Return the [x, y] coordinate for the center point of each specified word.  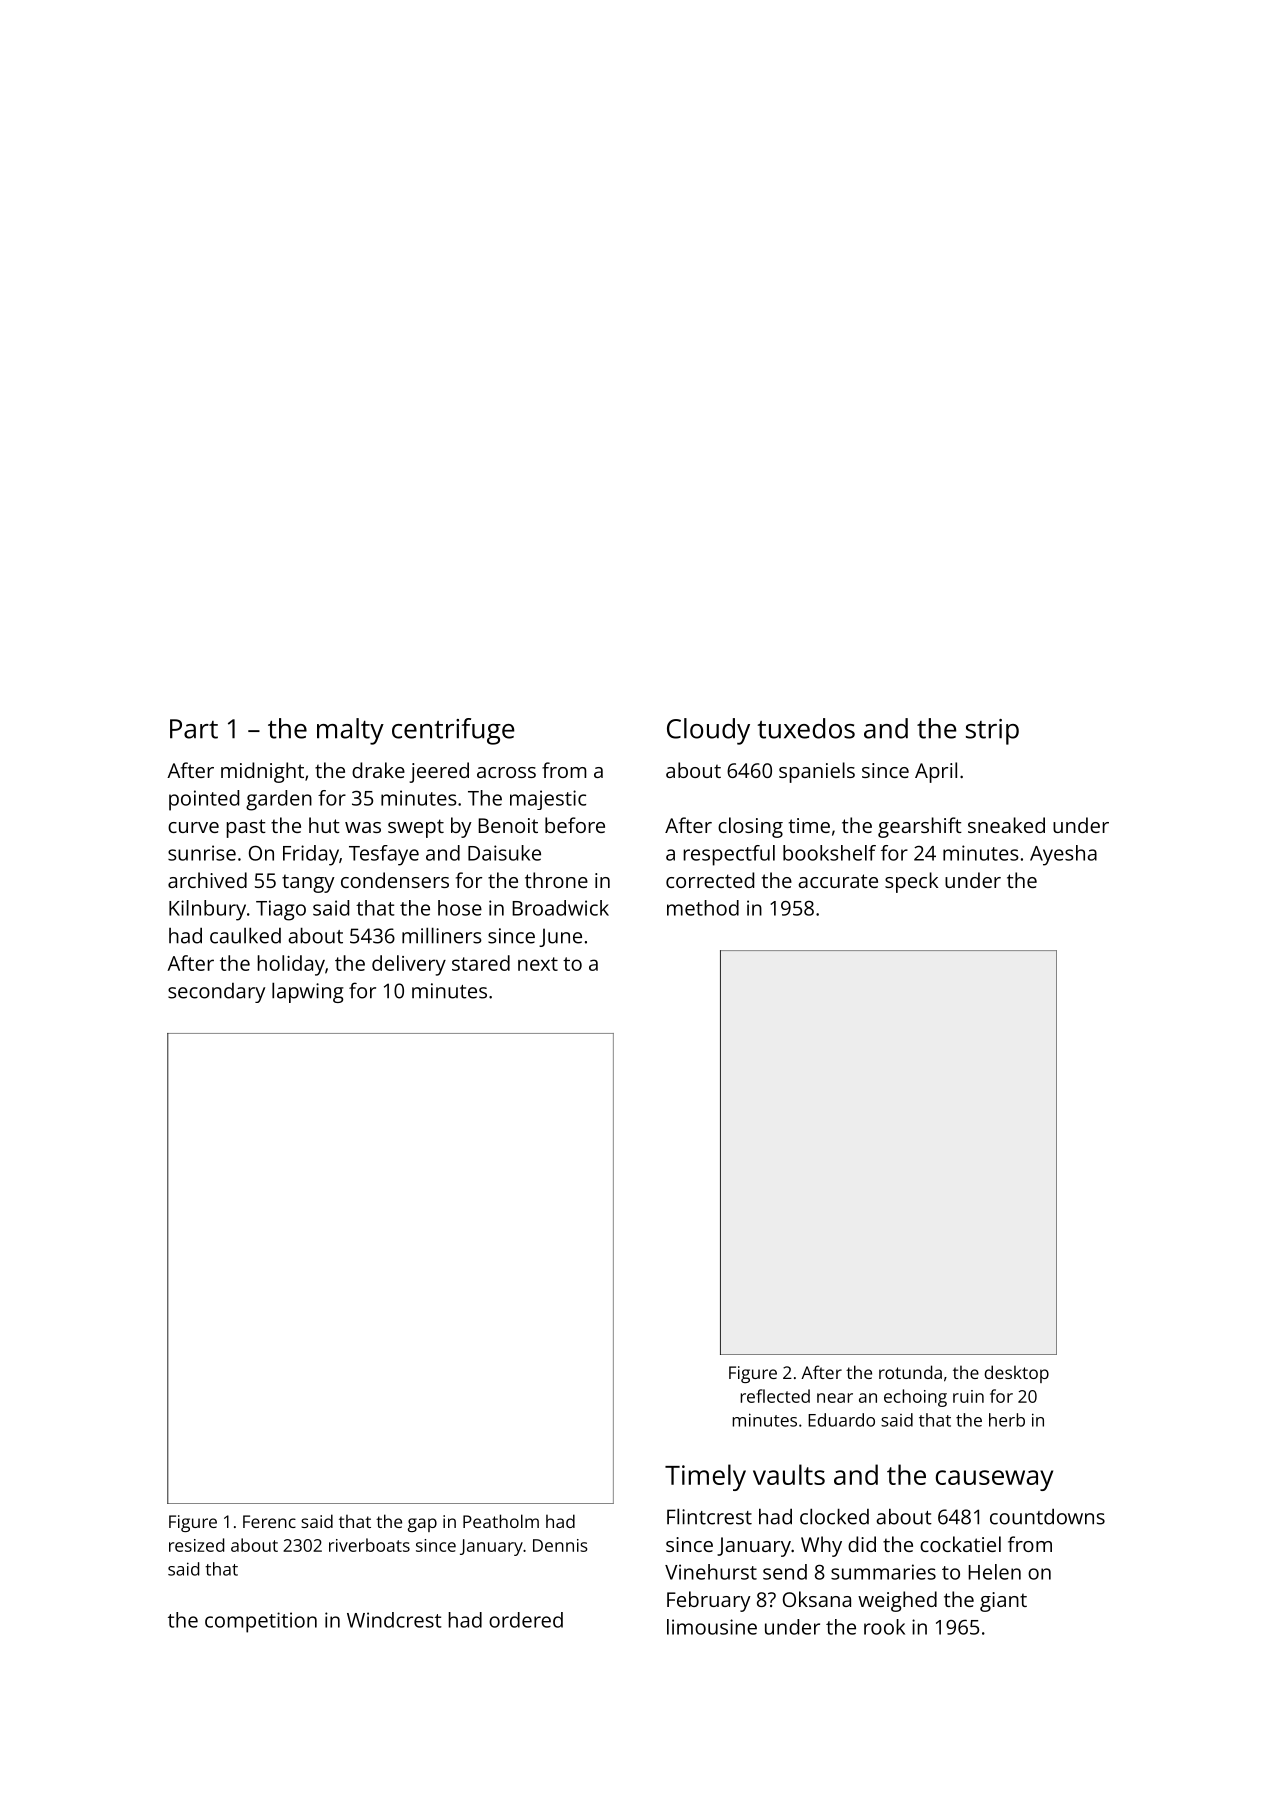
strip [992, 732]
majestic [548, 800]
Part [194, 729]
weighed [897, 1601]
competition [261, 1622]
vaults [789, 1474]
